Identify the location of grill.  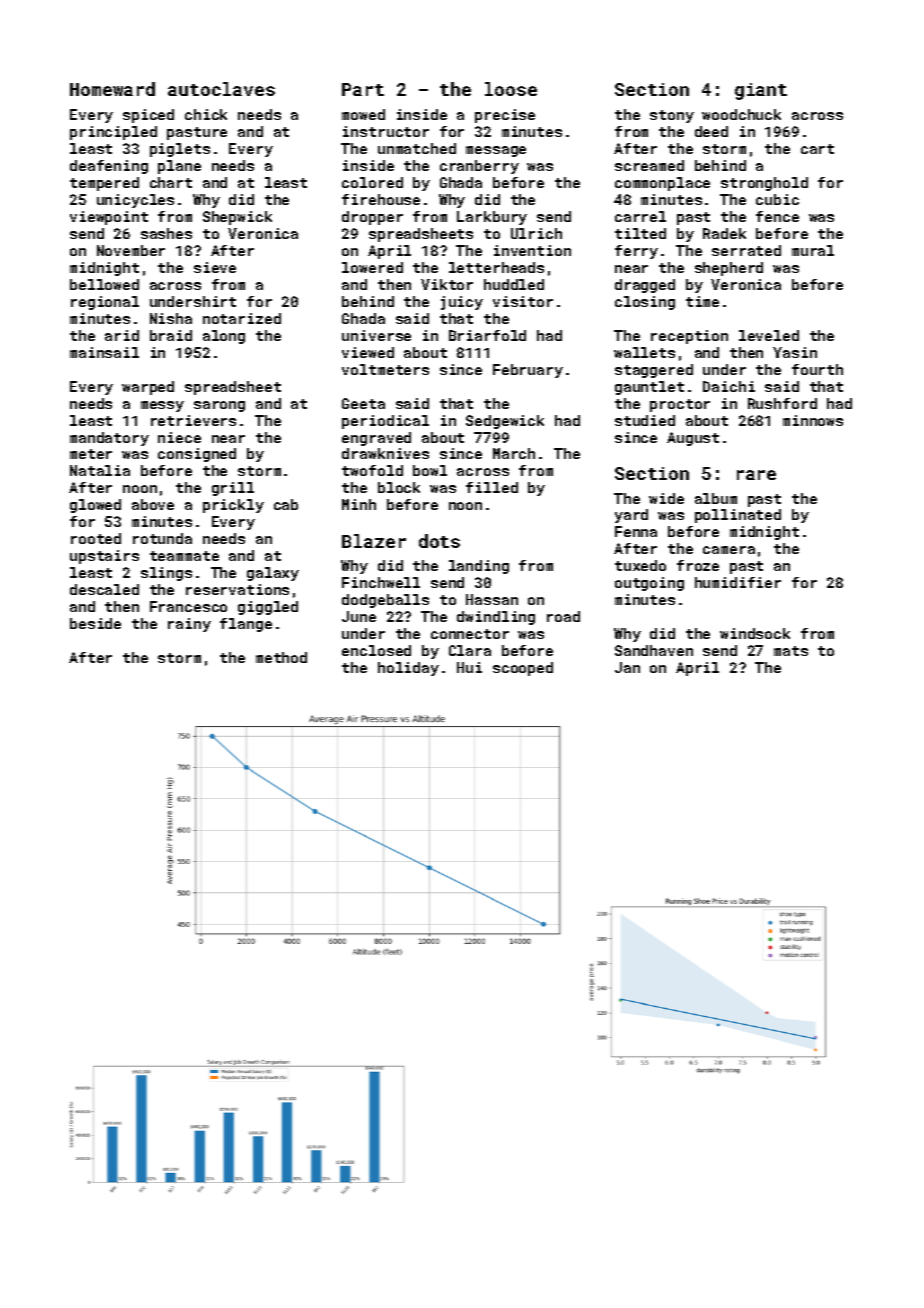
(233, 489).
